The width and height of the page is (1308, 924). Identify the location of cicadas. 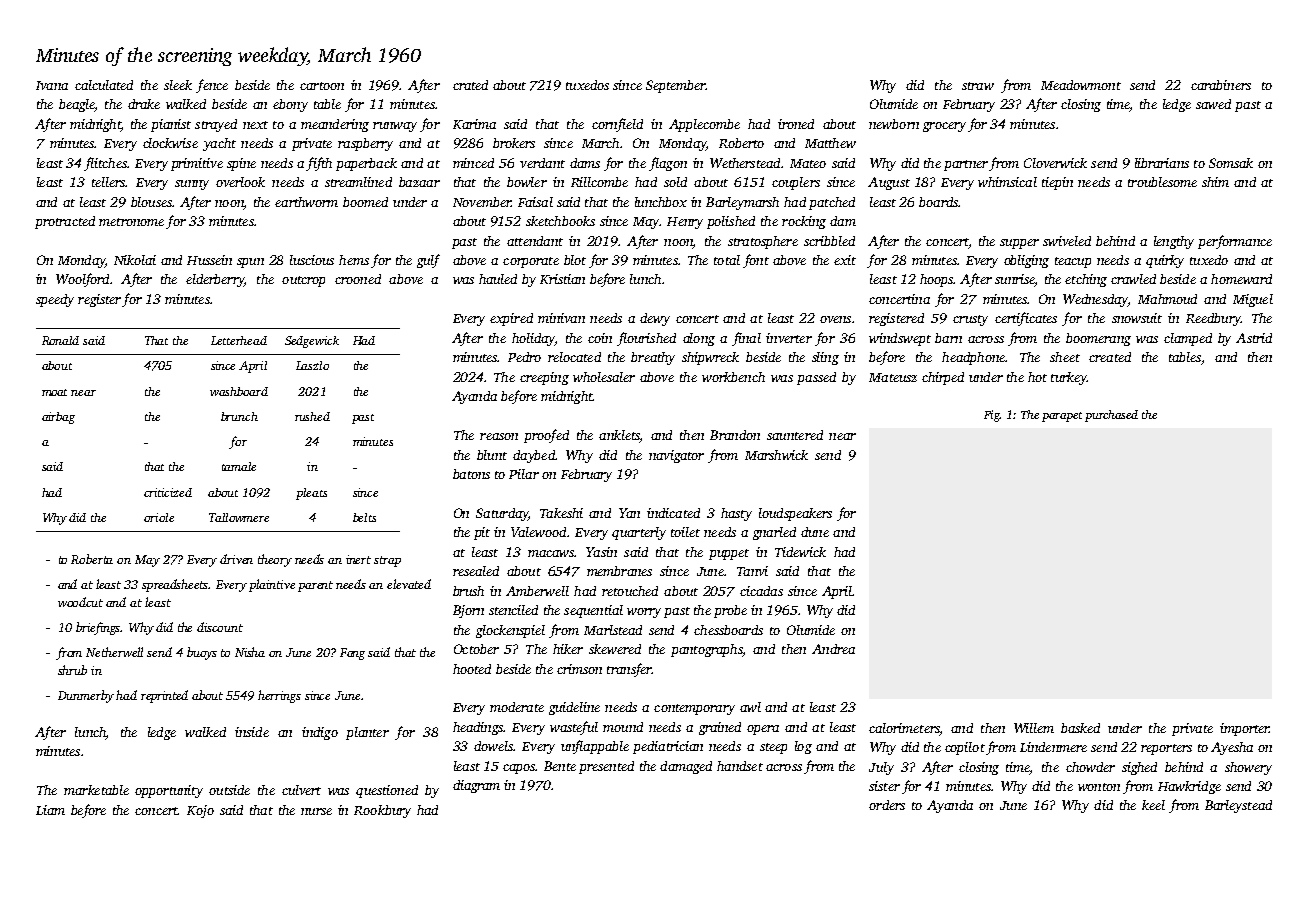
(761, 591).
